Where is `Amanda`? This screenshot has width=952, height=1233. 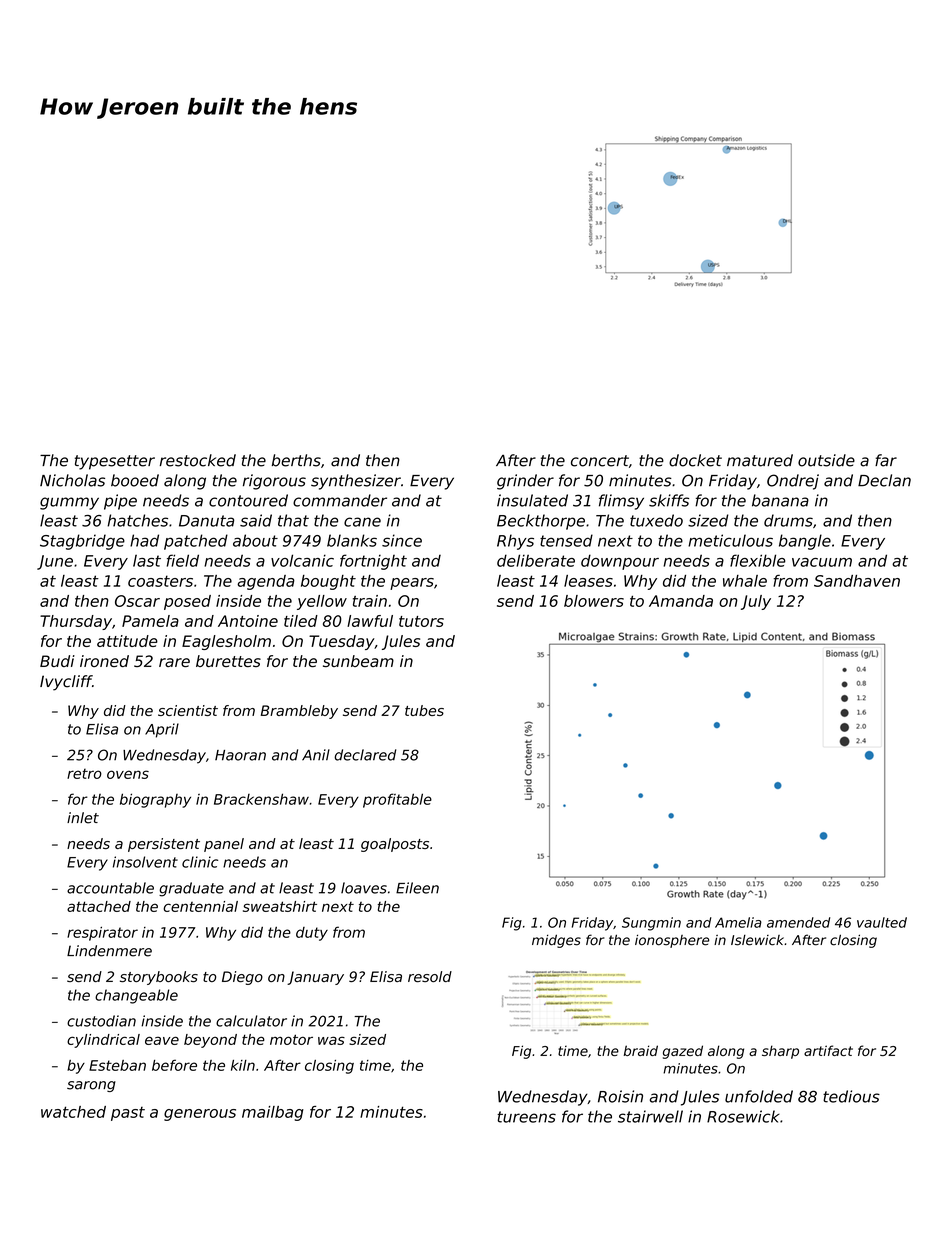
Amanda is located at coordinates (681, 601).
